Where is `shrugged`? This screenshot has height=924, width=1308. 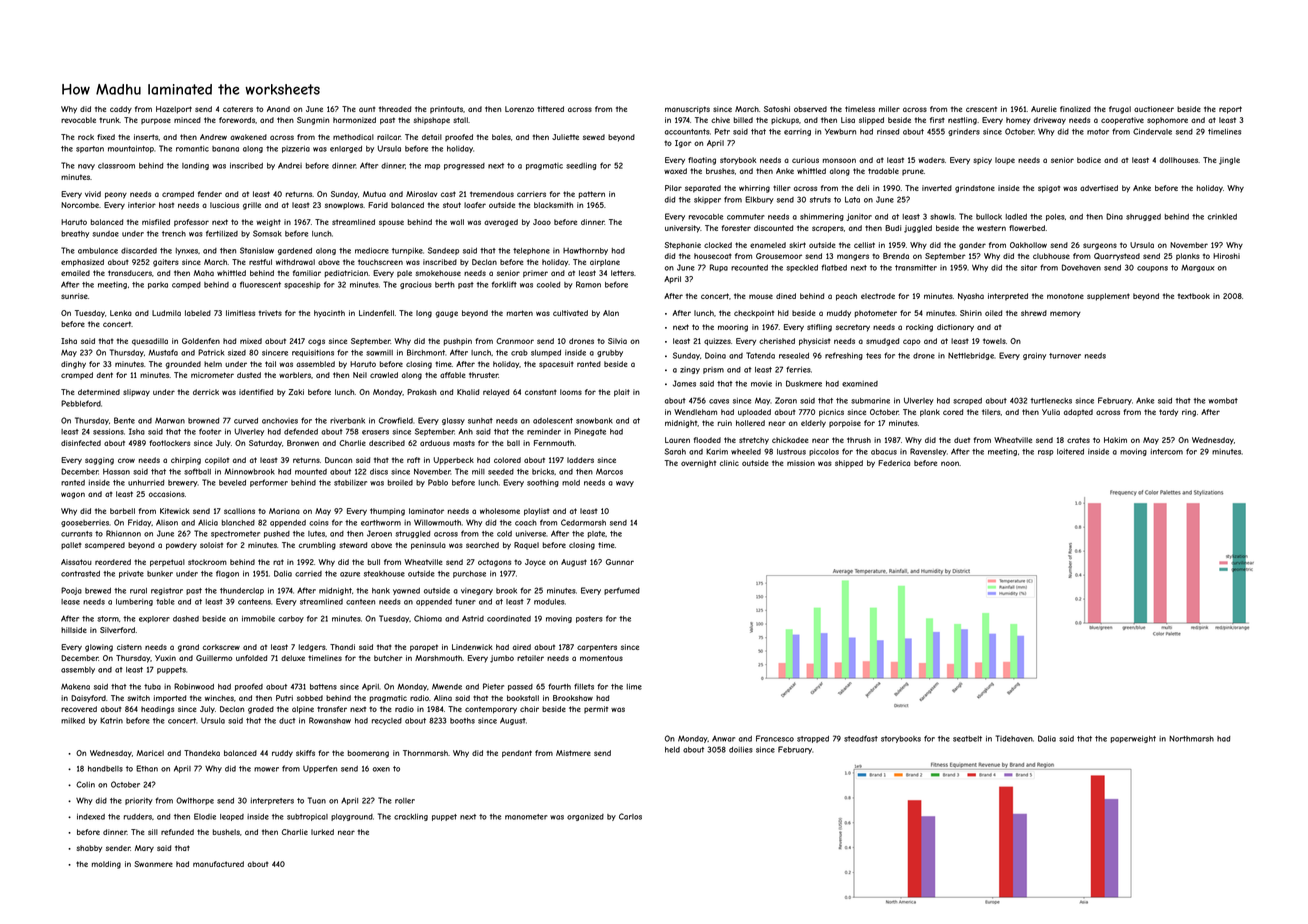 shrugged is located at coordinates (1143, 217).
